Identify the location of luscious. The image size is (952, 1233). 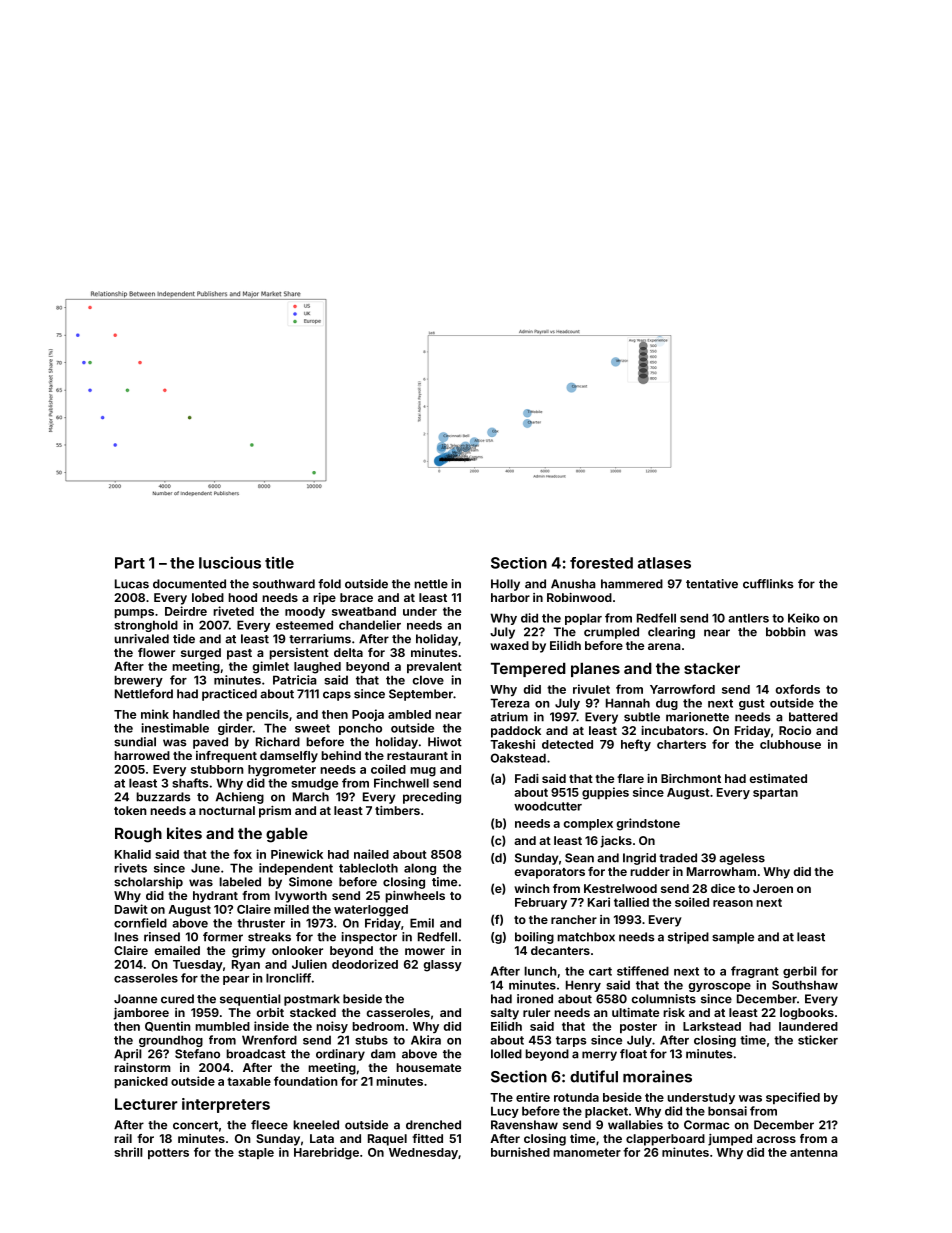
(230, 562).
